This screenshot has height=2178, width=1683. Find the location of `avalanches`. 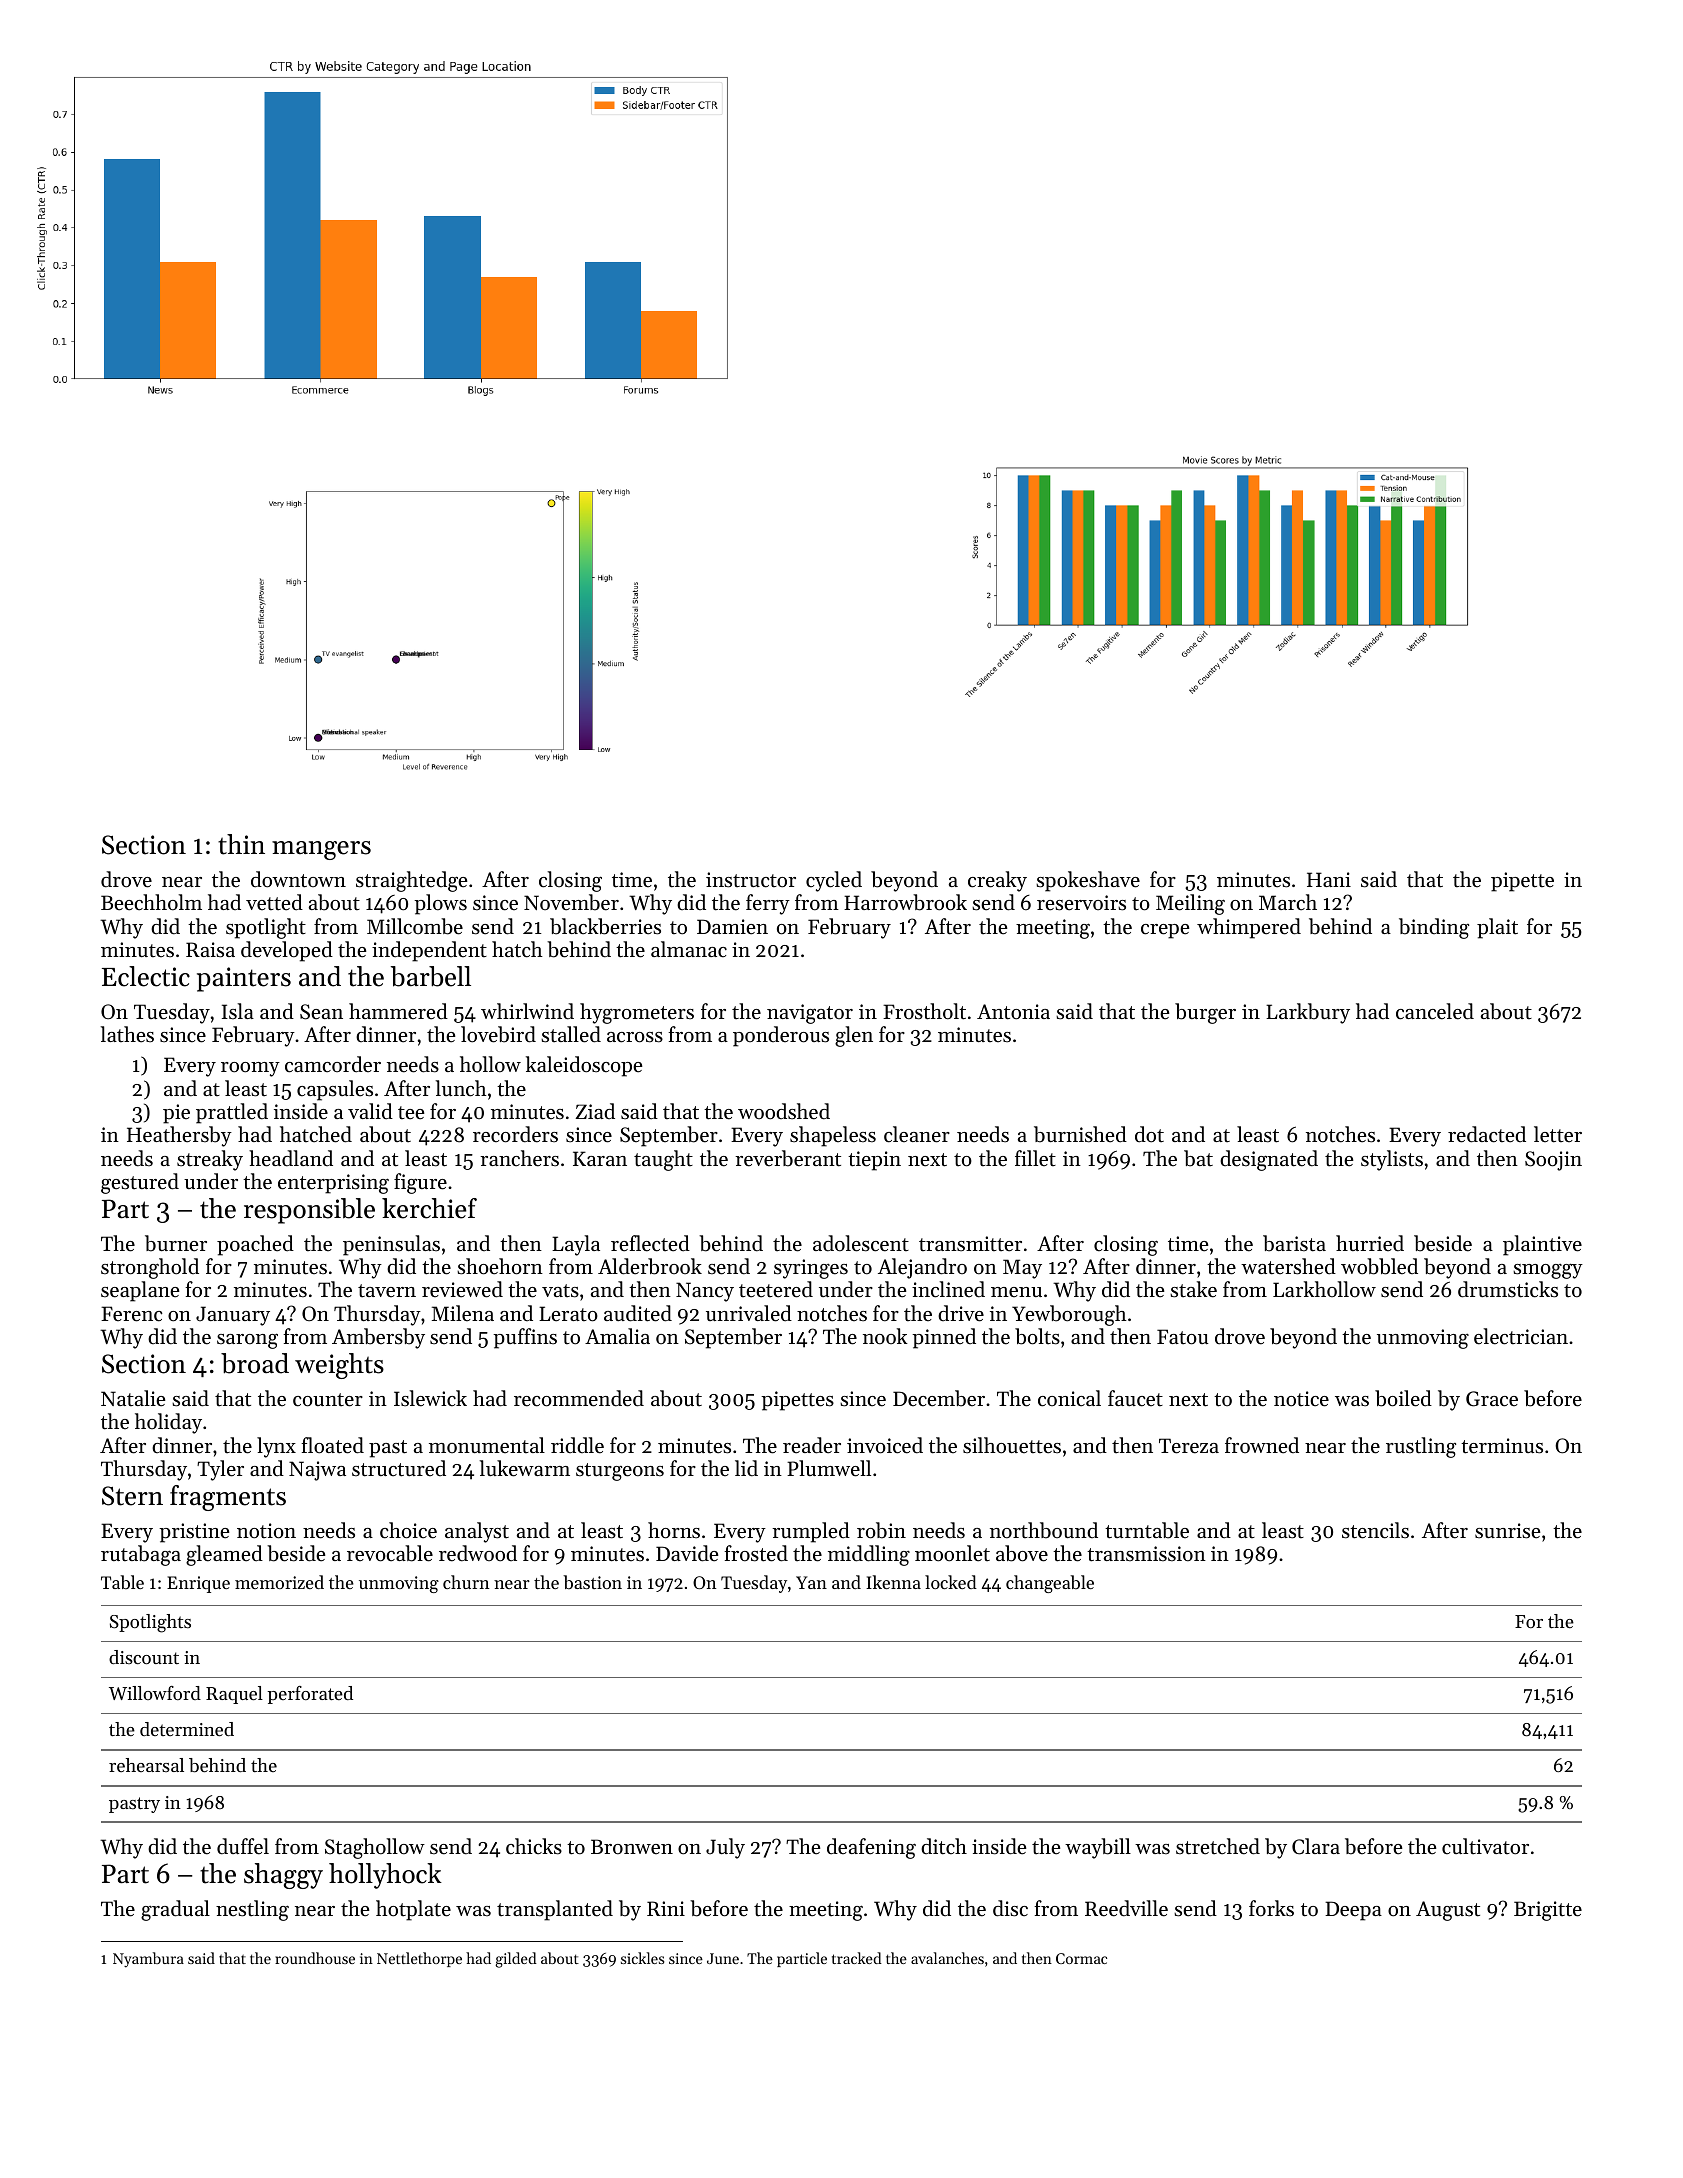

avalanches is located at coordinates (947, 1958).
